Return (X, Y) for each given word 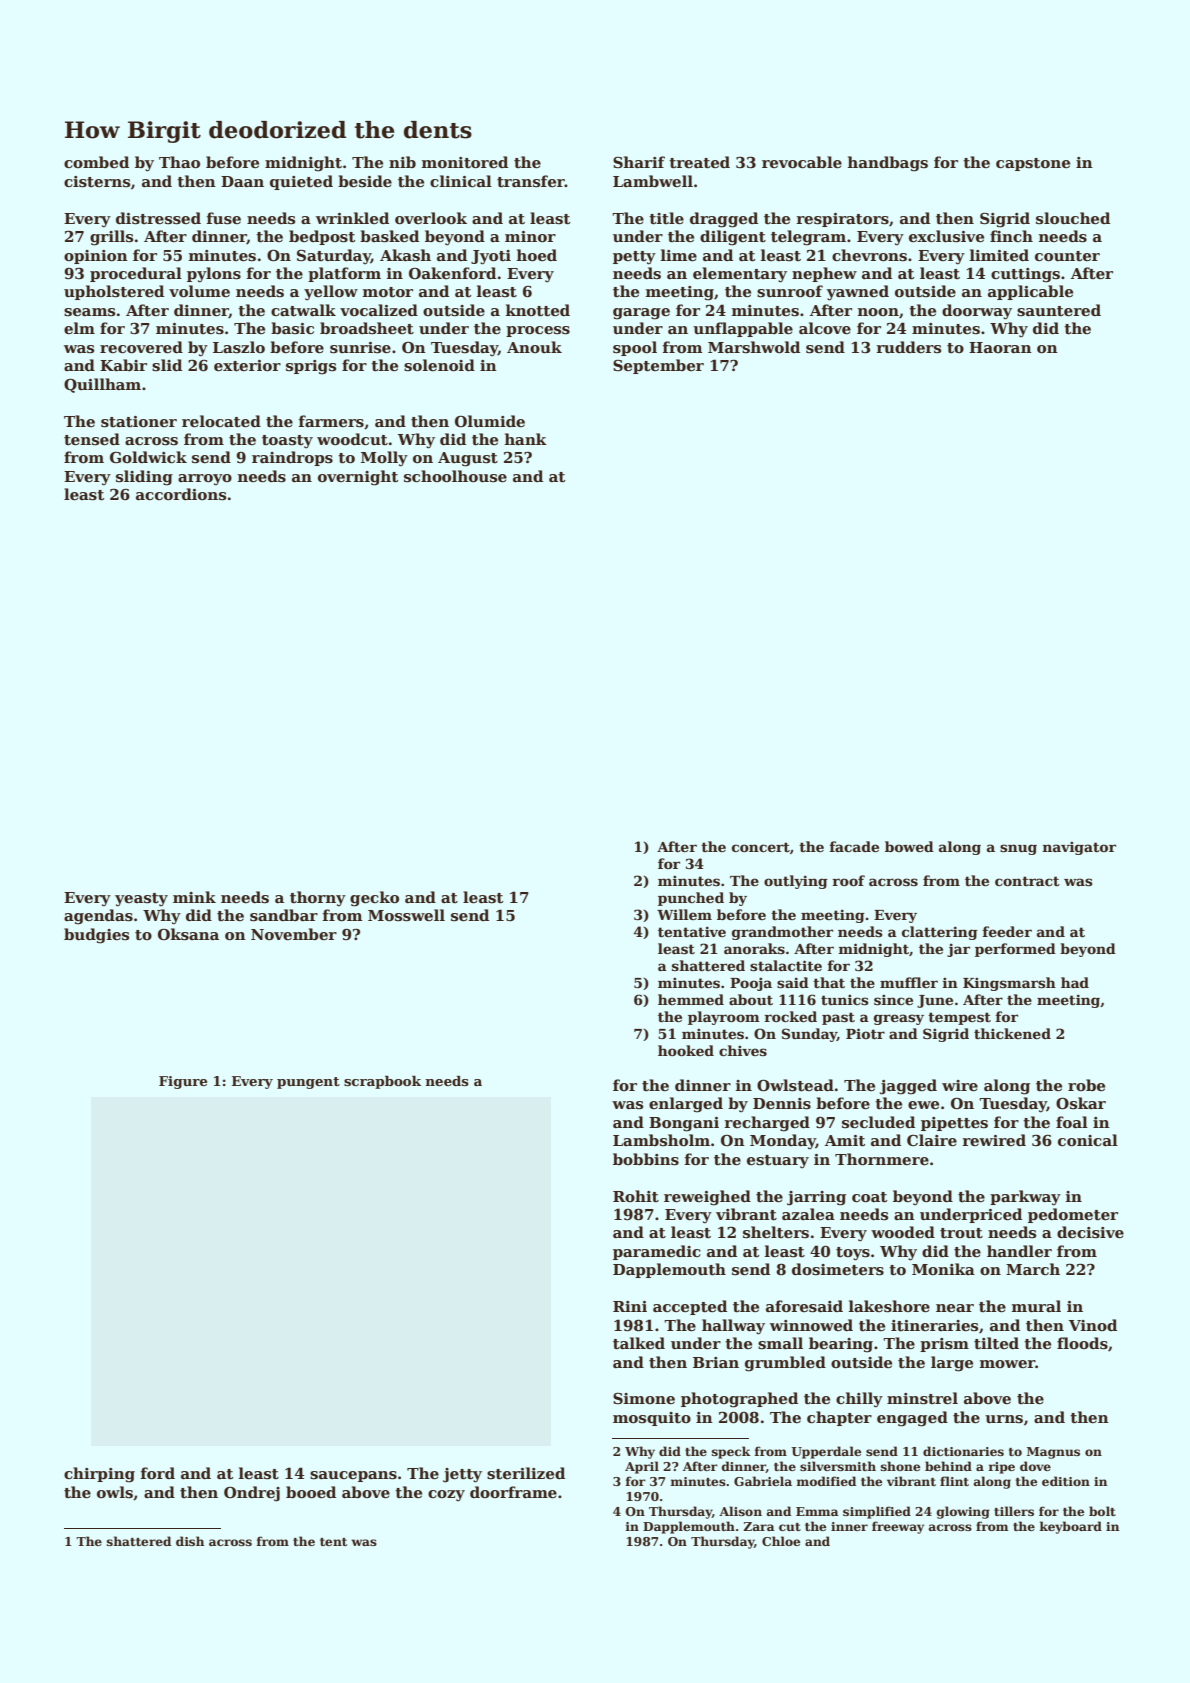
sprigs (311, 367)
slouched (1073, 218)
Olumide (490, 421)
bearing (841, 1345)
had (1075, 982)
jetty (462, 1475)
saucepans (353, 1476)
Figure (183, 1082)
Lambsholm (661, 1140)
